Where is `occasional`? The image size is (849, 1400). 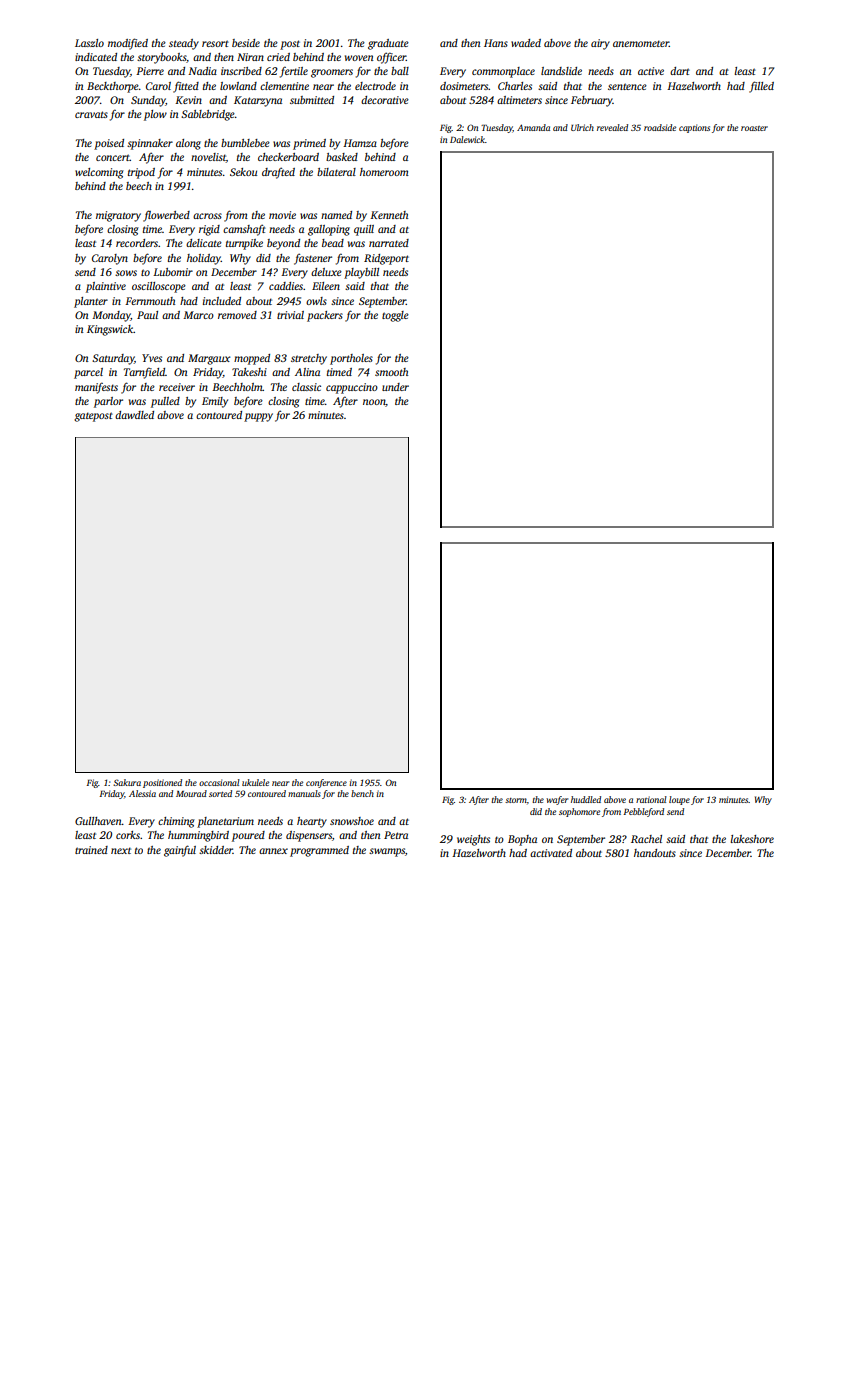 occasional is located at coordinates (219, 782).
